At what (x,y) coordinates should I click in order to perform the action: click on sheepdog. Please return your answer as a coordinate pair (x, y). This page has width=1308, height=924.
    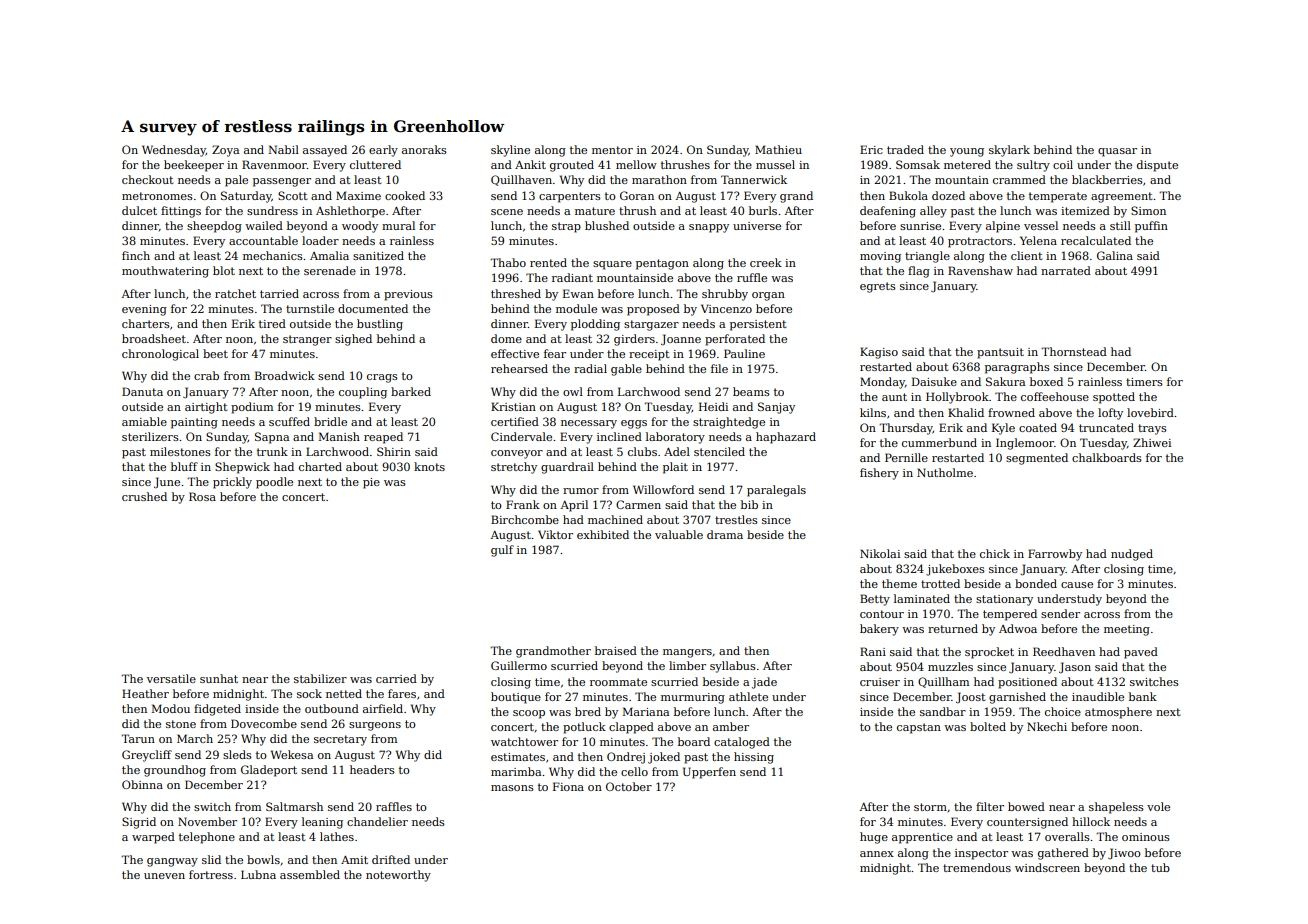
    Looking at the image, I should click on (214, 227).
